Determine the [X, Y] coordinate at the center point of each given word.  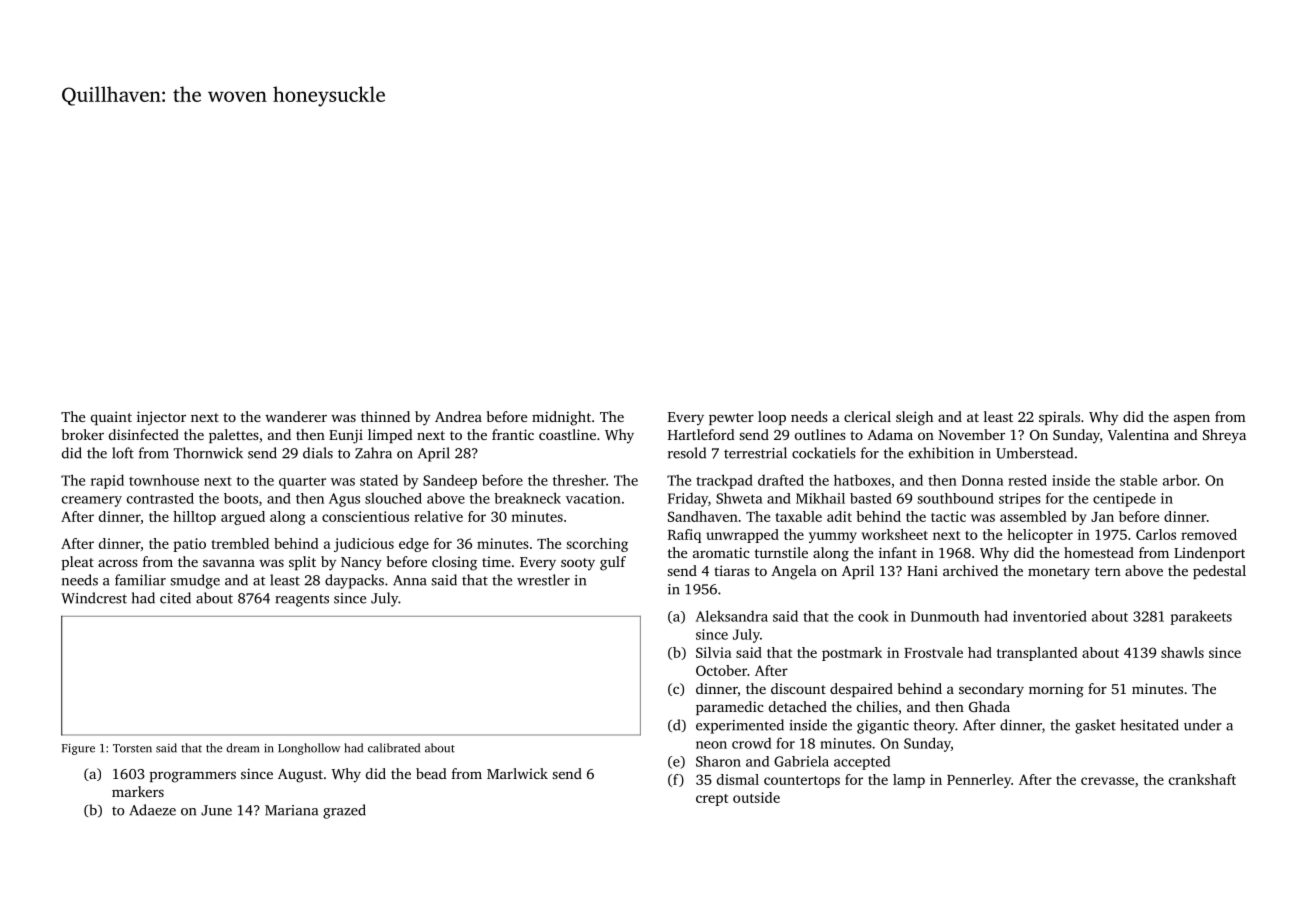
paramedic [729, 708]
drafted [781, 480]
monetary [1059, 573]
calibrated [394, 748]
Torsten [132, 748]
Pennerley [979, 781]
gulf [613, 563]
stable [1138, 480]
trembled [240, 543]
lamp [909, 781]
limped [390, 436]
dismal [738, 779]
